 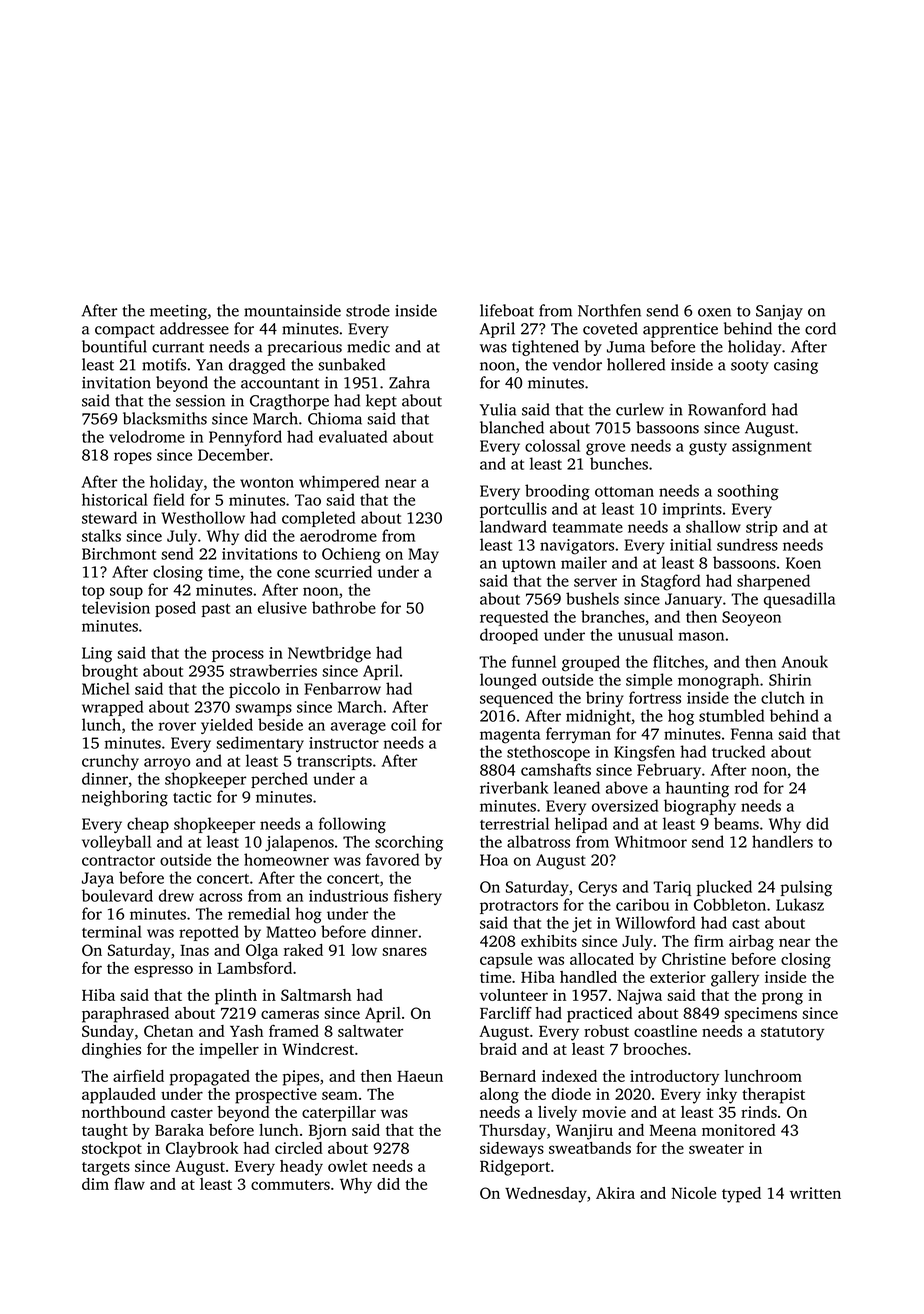 I want to click on whimpered, so click(x=339, y=483).
